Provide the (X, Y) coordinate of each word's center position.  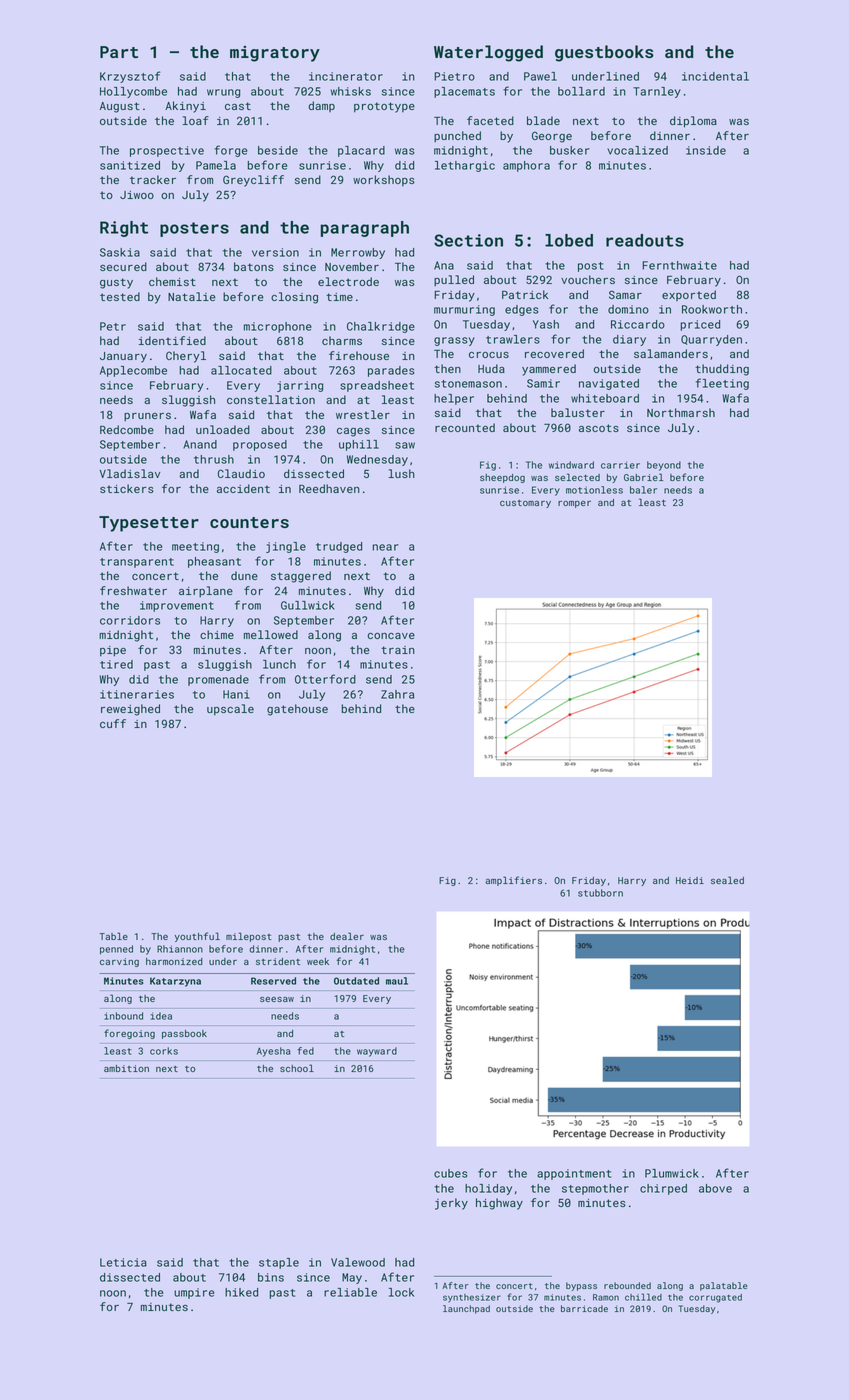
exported (689, 295)
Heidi (690, 880)
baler (643, 490)
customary (525, 504)
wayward (377, 1052)
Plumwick (672, 1173)
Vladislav (130, 473)
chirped (663, 1189)
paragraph (365, 229)
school (297, 1068)
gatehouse (297, 710)
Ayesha (273, 1052)
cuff (113, 723)
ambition (126, 1068)
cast (238, 106)
